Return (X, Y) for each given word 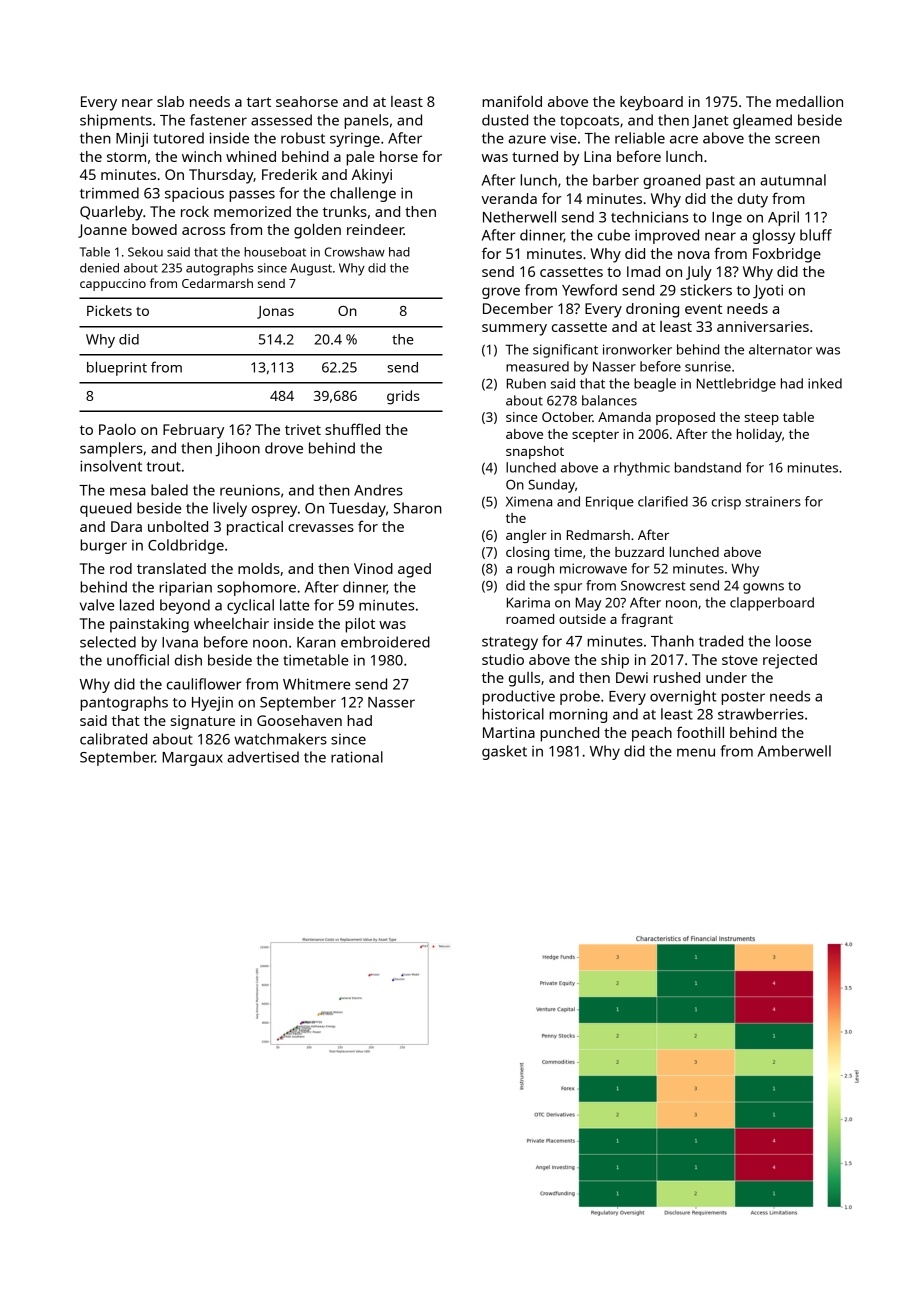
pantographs (124, 703)
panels (366, 121)
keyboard (651, 103)
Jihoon (237, 449)
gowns (763, 588)
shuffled (352, 429)
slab (170, 101)
